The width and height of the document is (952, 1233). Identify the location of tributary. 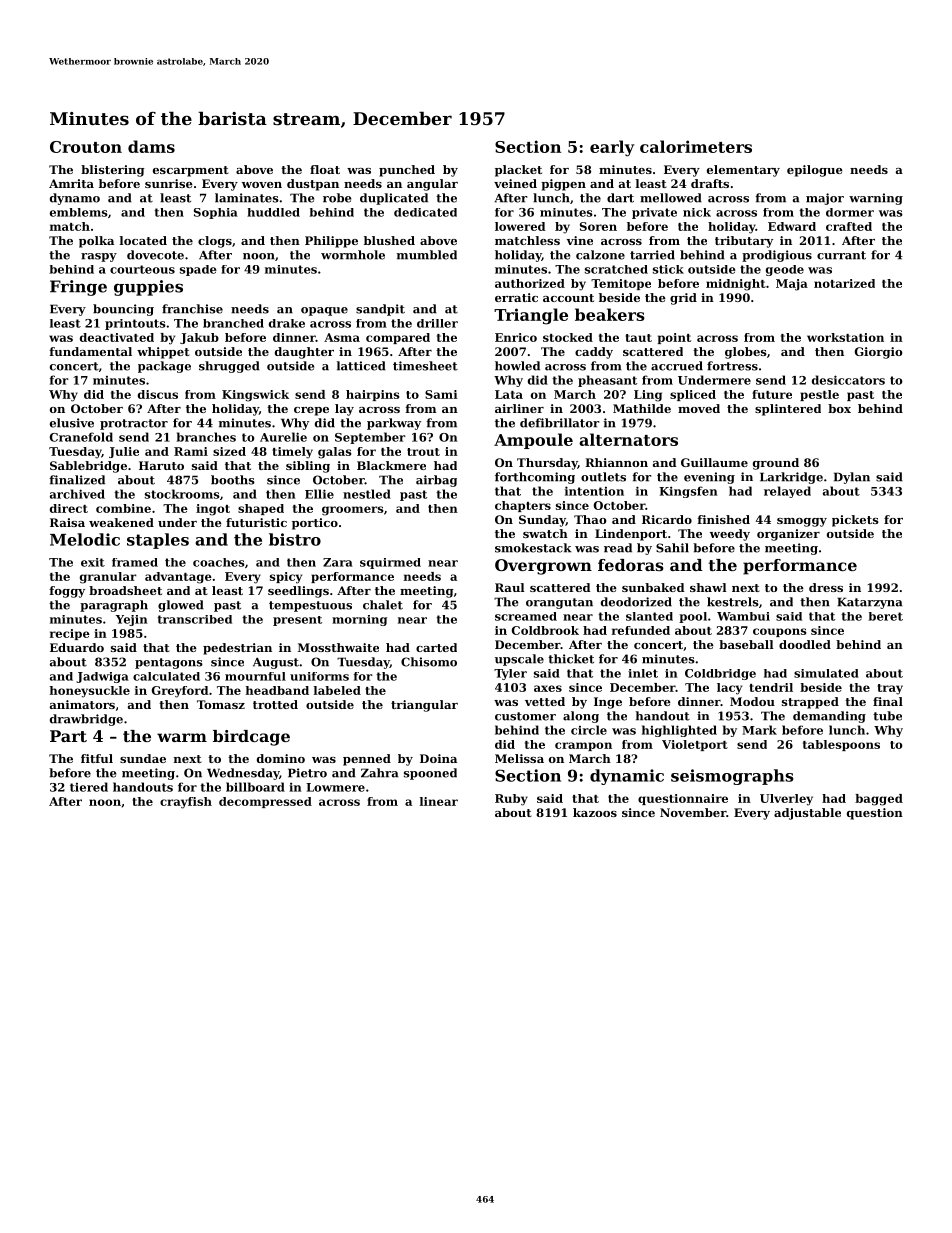
(744, 242).
